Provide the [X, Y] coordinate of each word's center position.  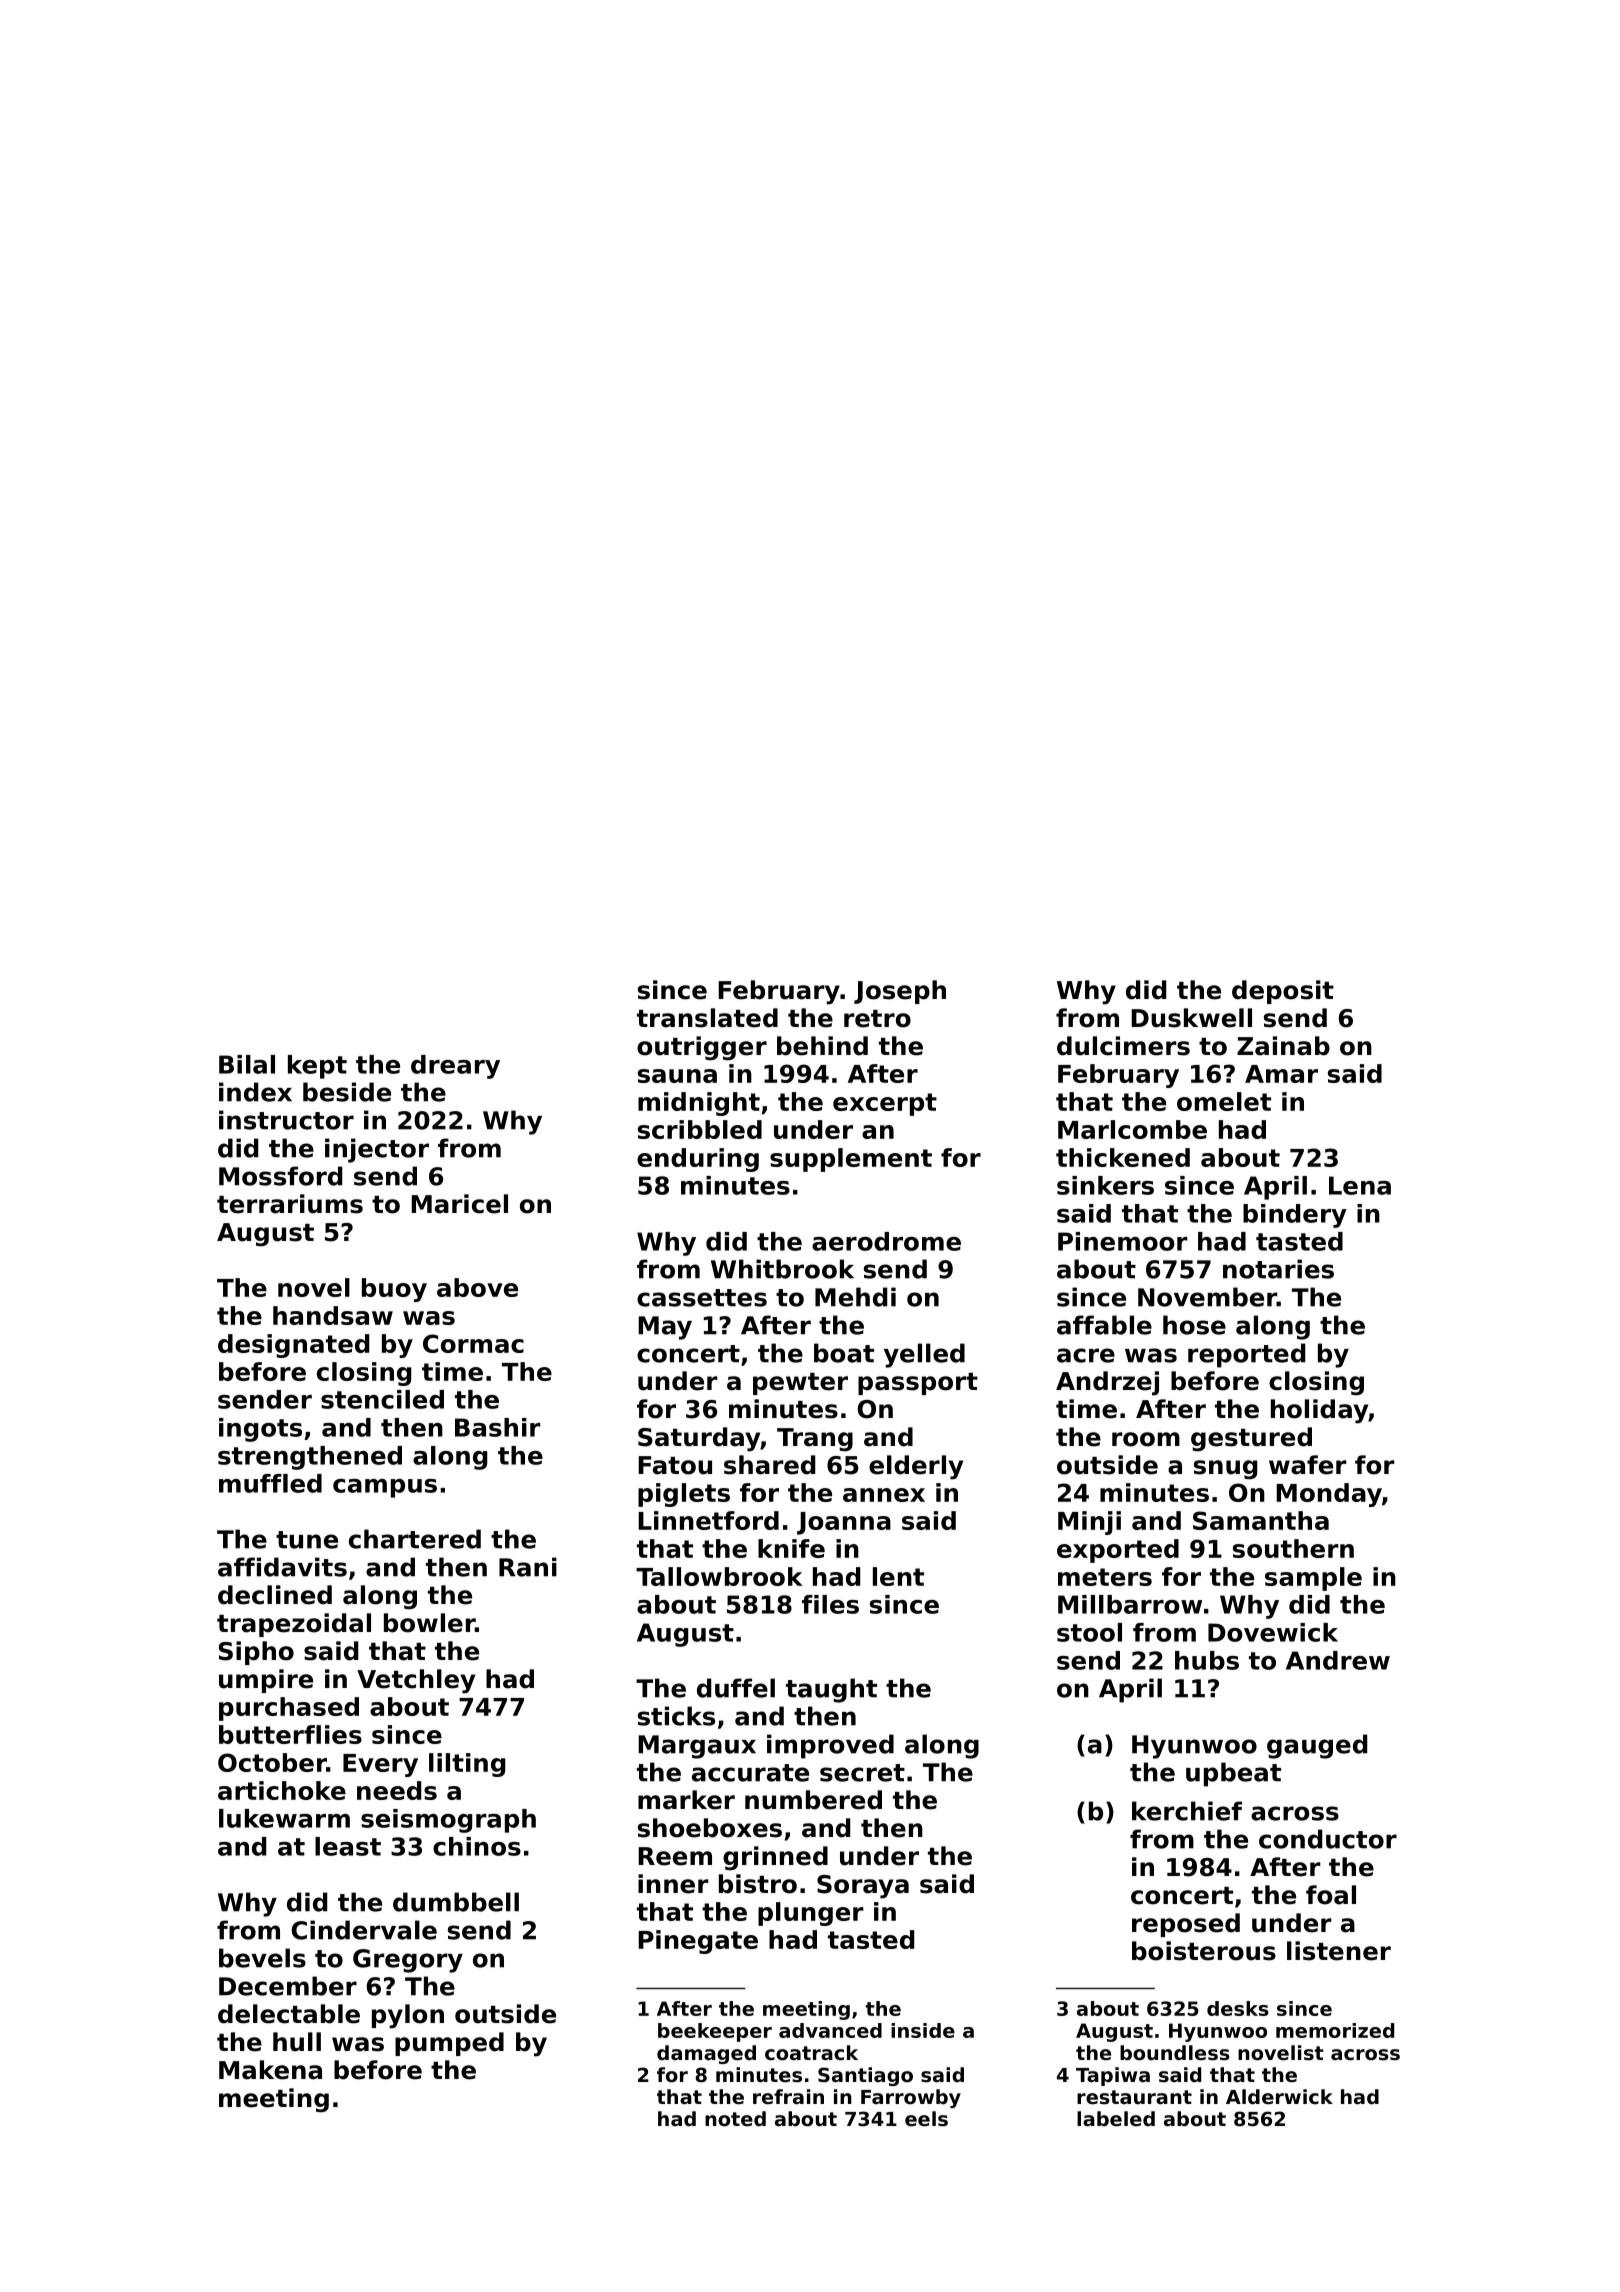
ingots [260, 1430]
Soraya [863, 1887]
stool [1089, 1632]
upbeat [1233, 1774]
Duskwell [1191, 1018]
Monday [1329, 1495]
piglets [684, 1495]
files [830, 1604]
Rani [528, 1567]
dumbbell [456, 1902]
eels [926, 2119]
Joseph [900, 992]
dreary [455, 1067]
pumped [449, 2044]
